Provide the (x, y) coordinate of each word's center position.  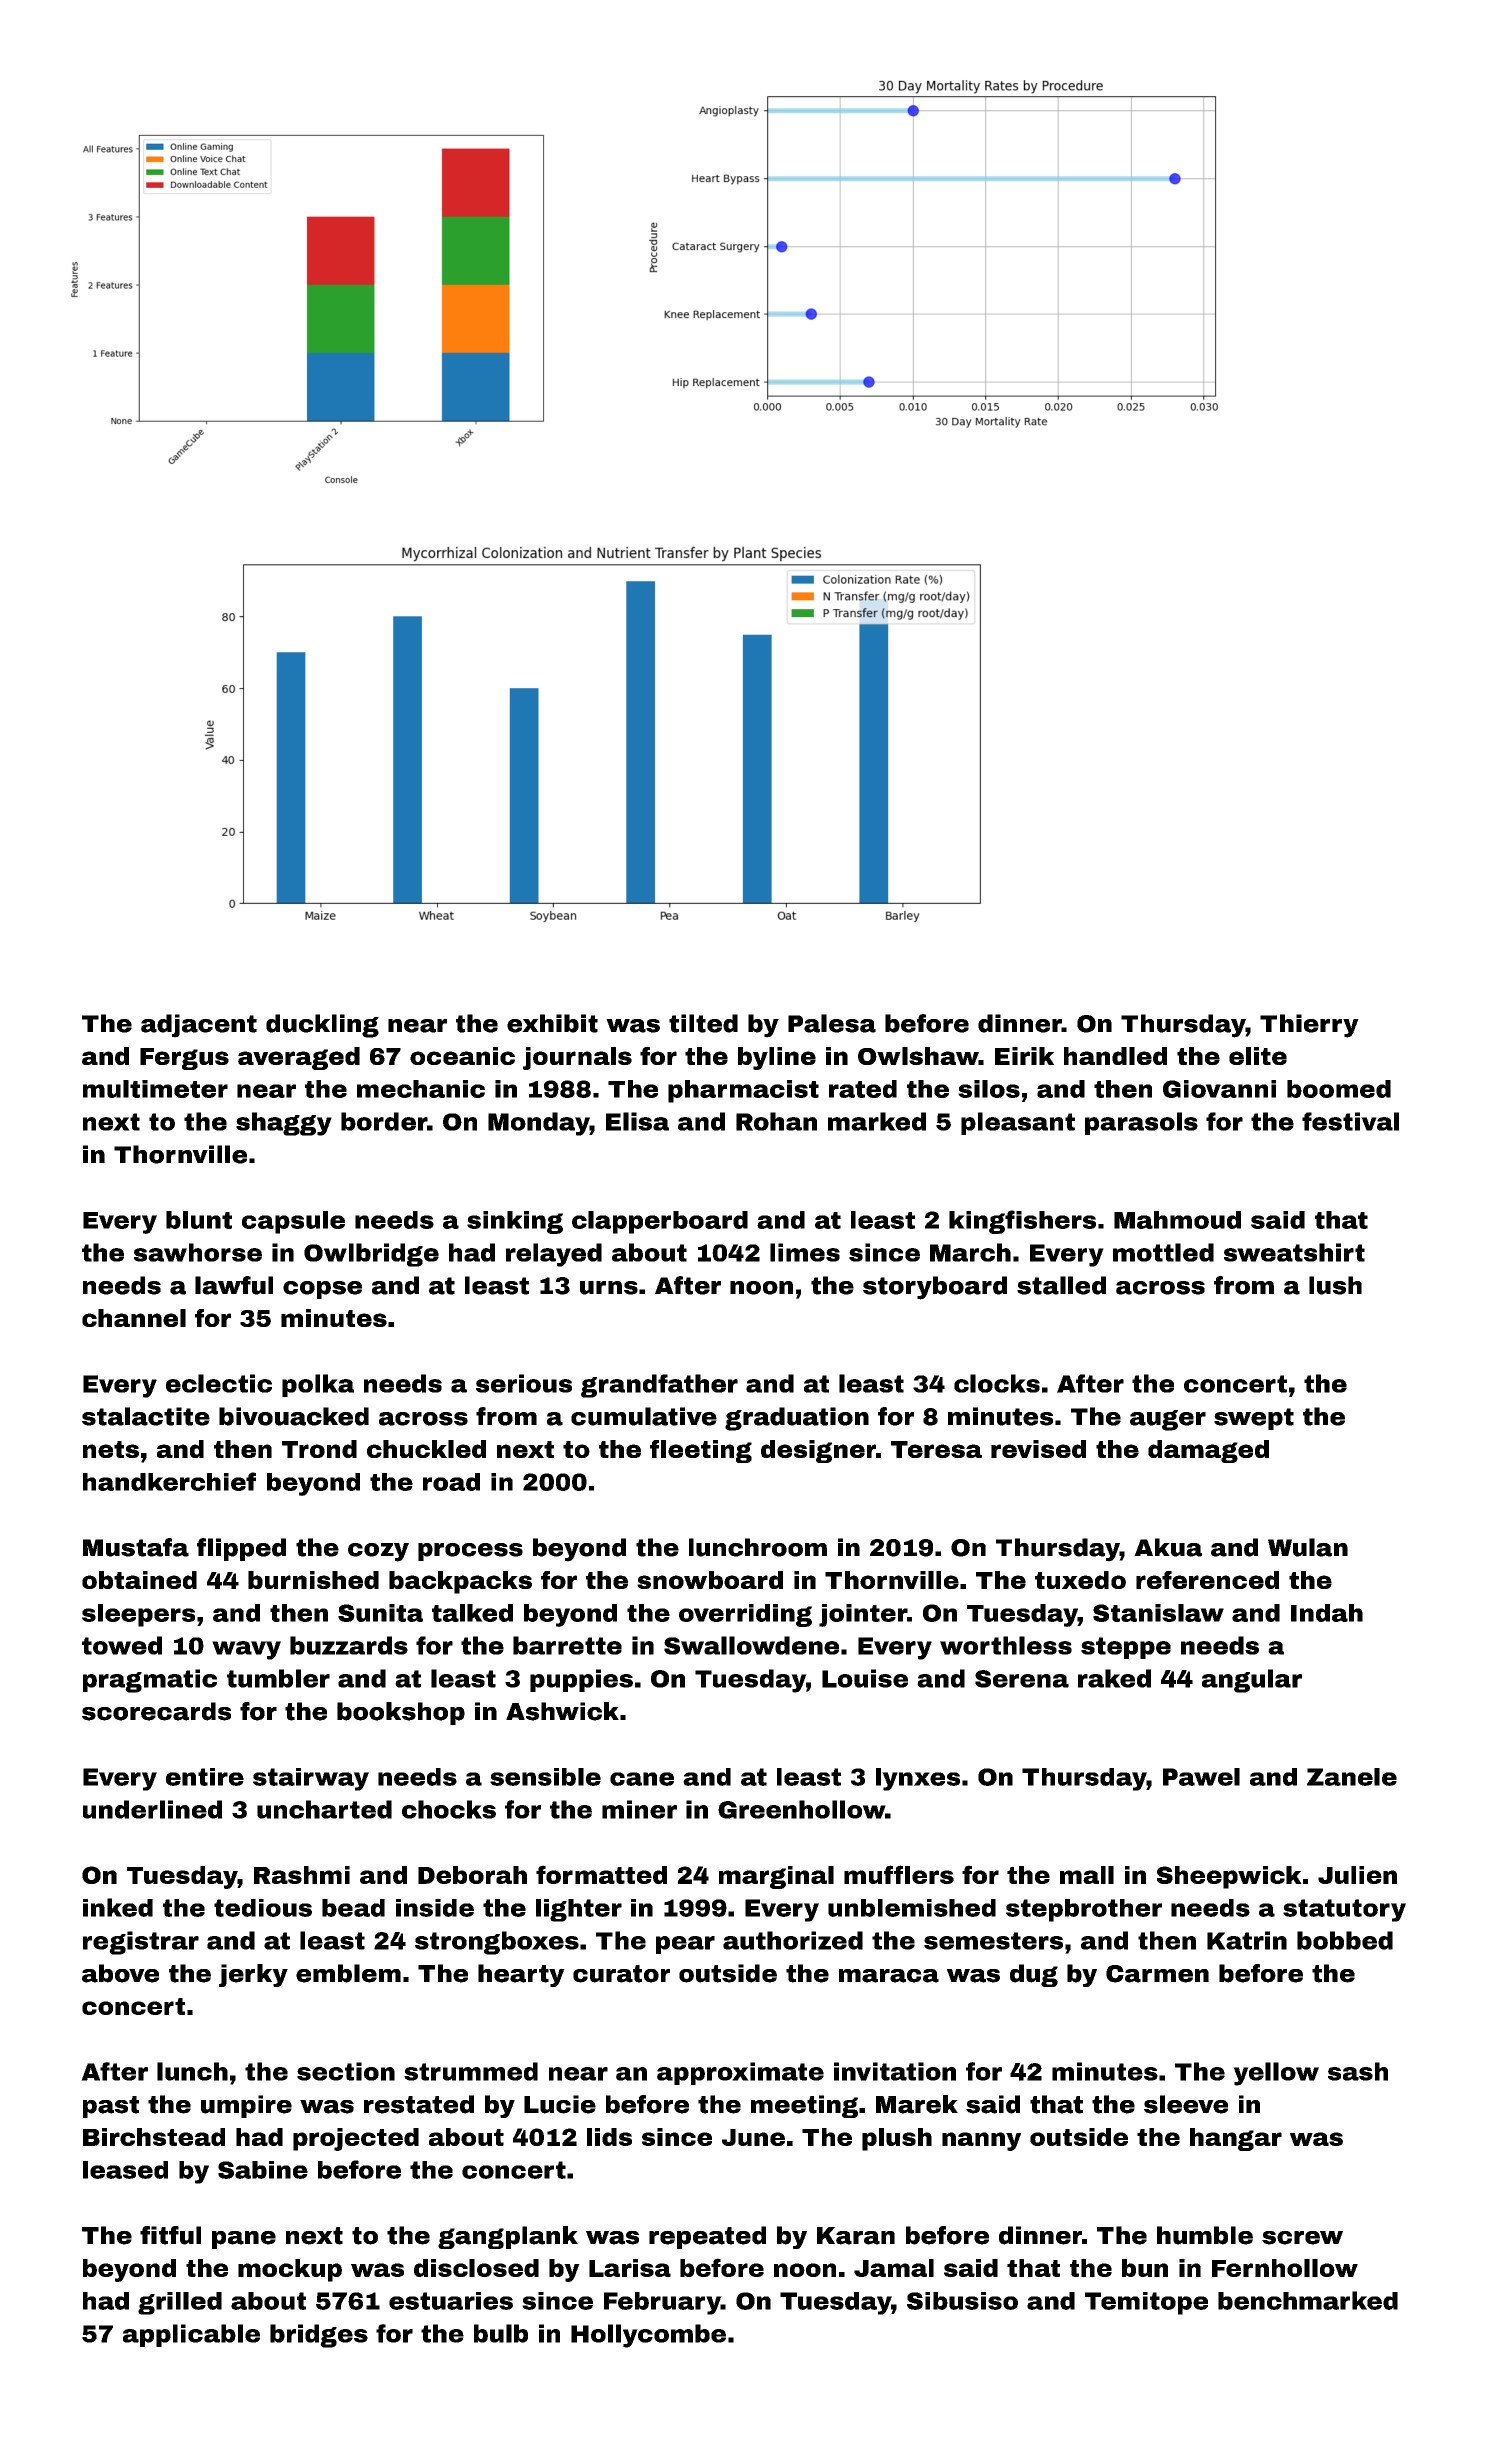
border (384, 1121)
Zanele (1352, 1777)
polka (318, 1385)
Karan (856, 2236)
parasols (1141, 1123)
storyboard (935, 1288)
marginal (776, 1877)
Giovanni (1219, 1089)
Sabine (263, 2170)
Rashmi (302, 1875)
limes (805, 1252)
